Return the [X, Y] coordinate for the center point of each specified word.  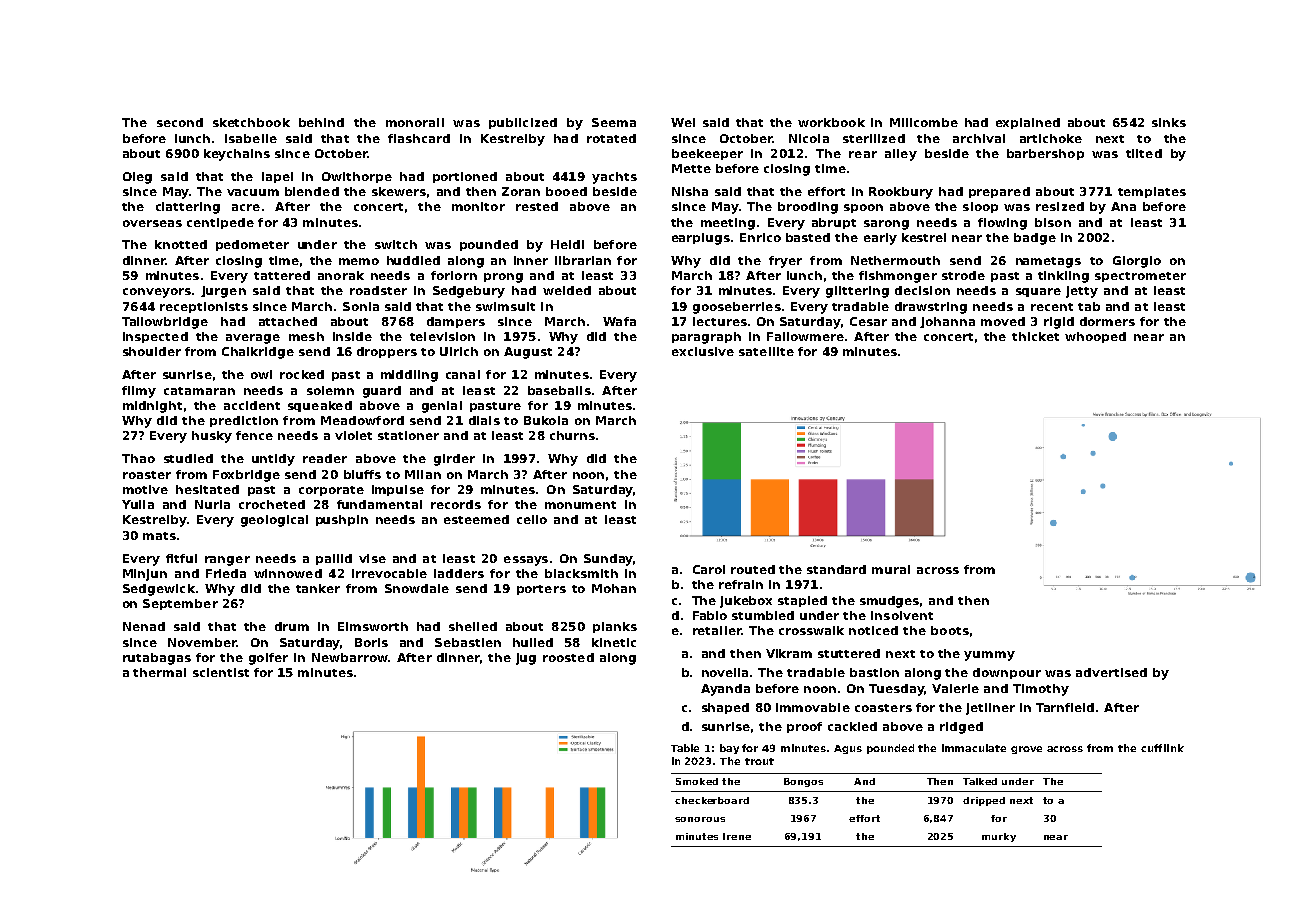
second [180, 122]
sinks [1169, 122]
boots [950, 630]
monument [580, 505]
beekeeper [707, 154]
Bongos [803, 782]
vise [372, 558]
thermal [159, 672]
